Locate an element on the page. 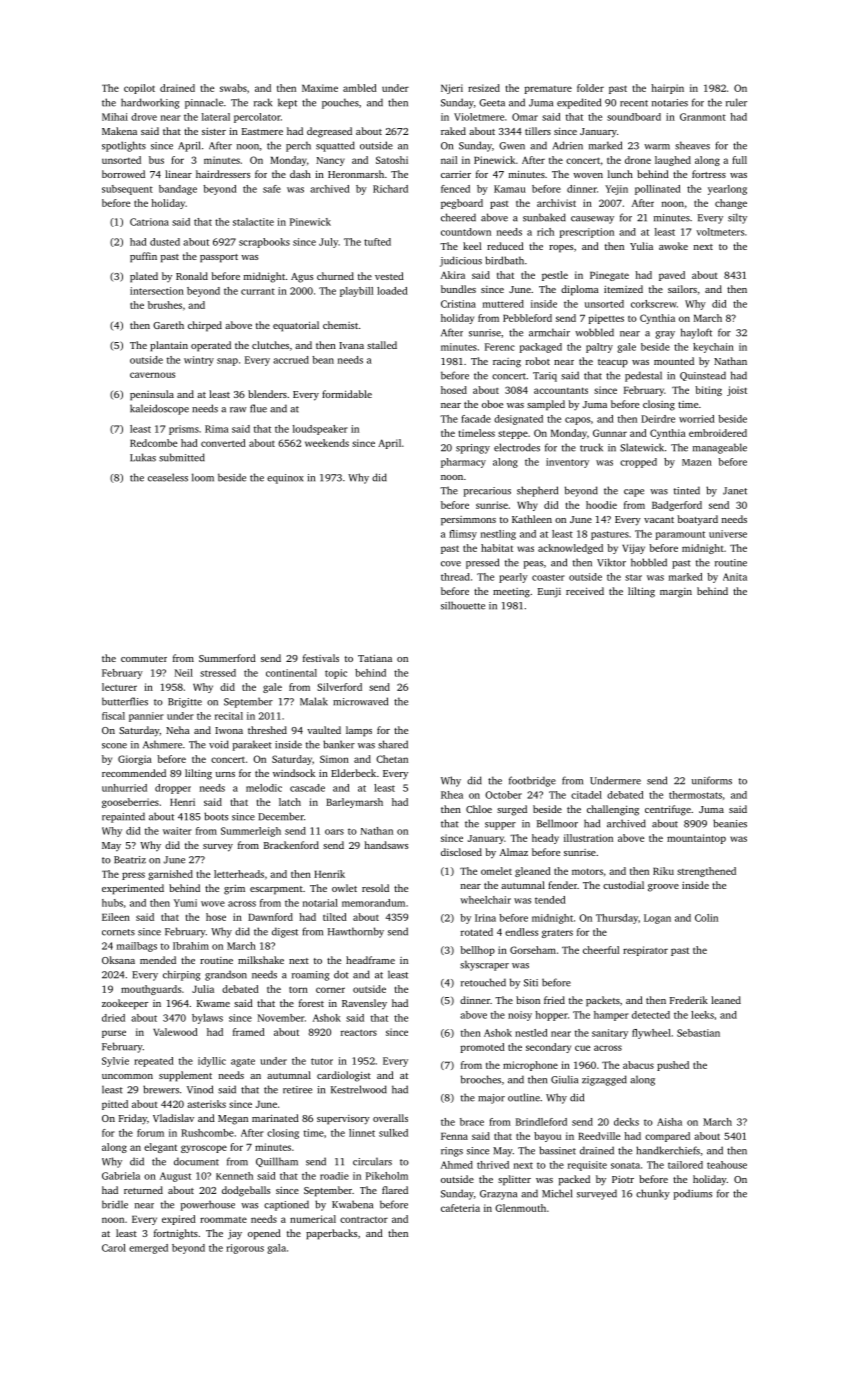  ambled is located at coordinates (360, 88).
